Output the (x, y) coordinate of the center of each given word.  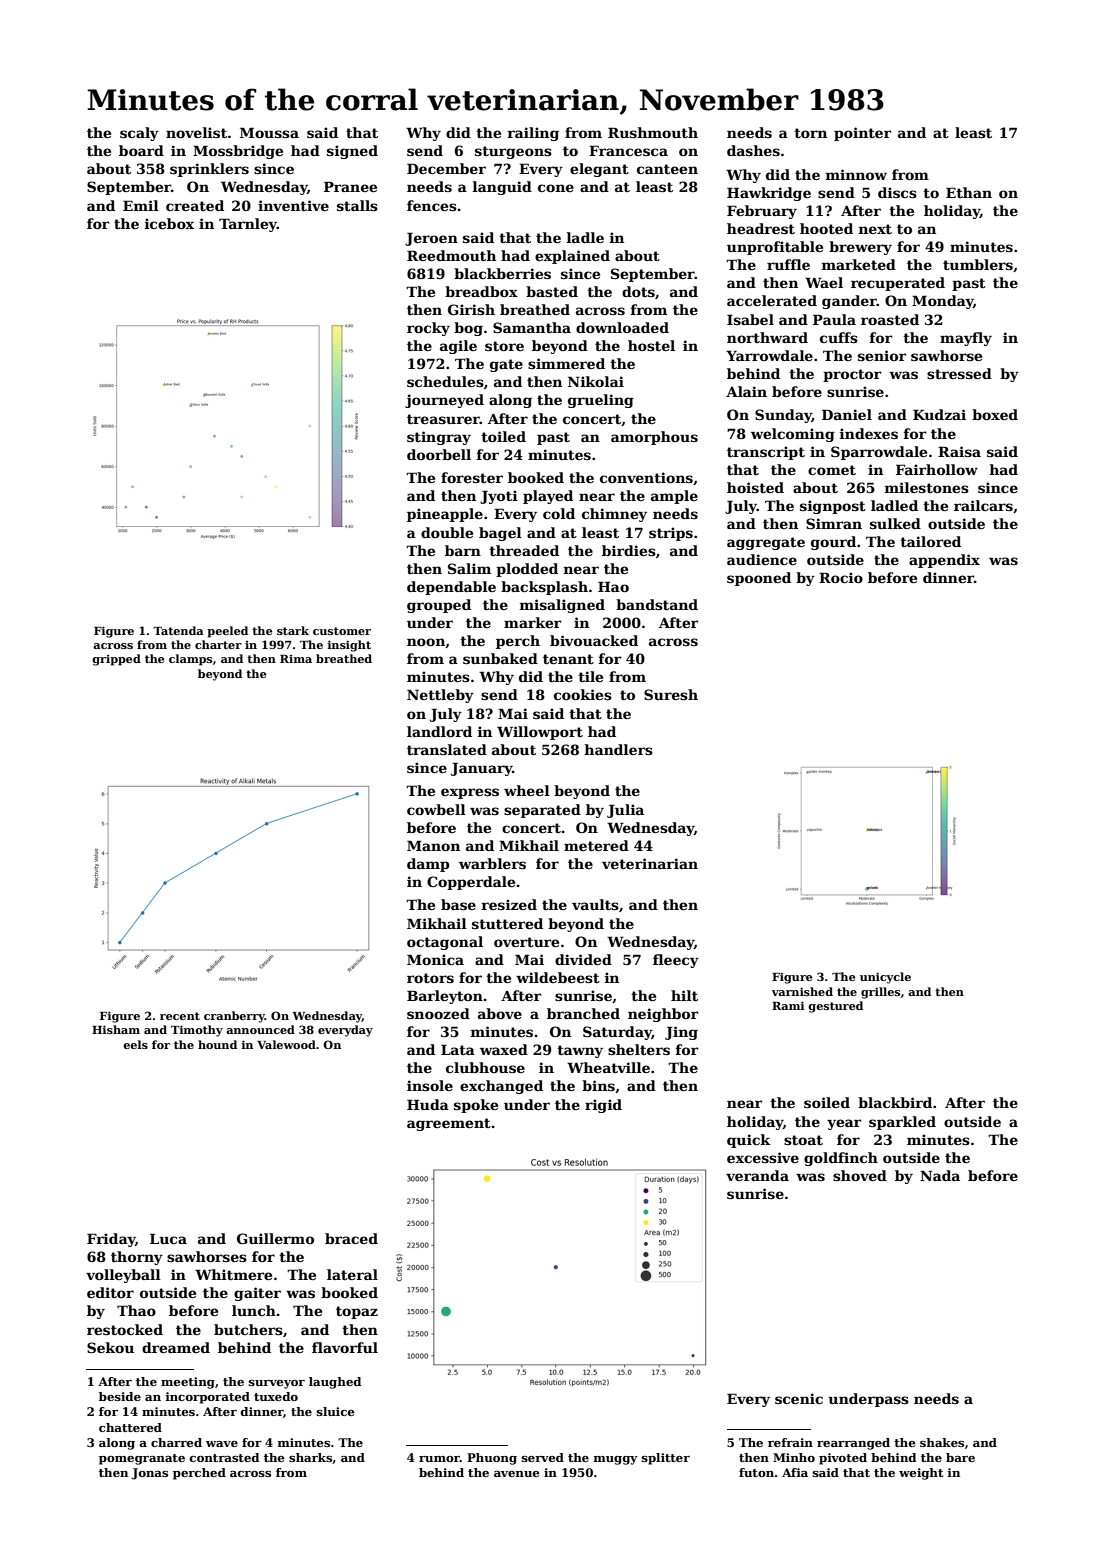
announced (260, 1029)
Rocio (841, 577)
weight (921, 1474)
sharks (310, 1457)
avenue (517, 1474)
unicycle (885, 978)
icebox (169, 223)
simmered (566, 363)
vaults (595, 904)
